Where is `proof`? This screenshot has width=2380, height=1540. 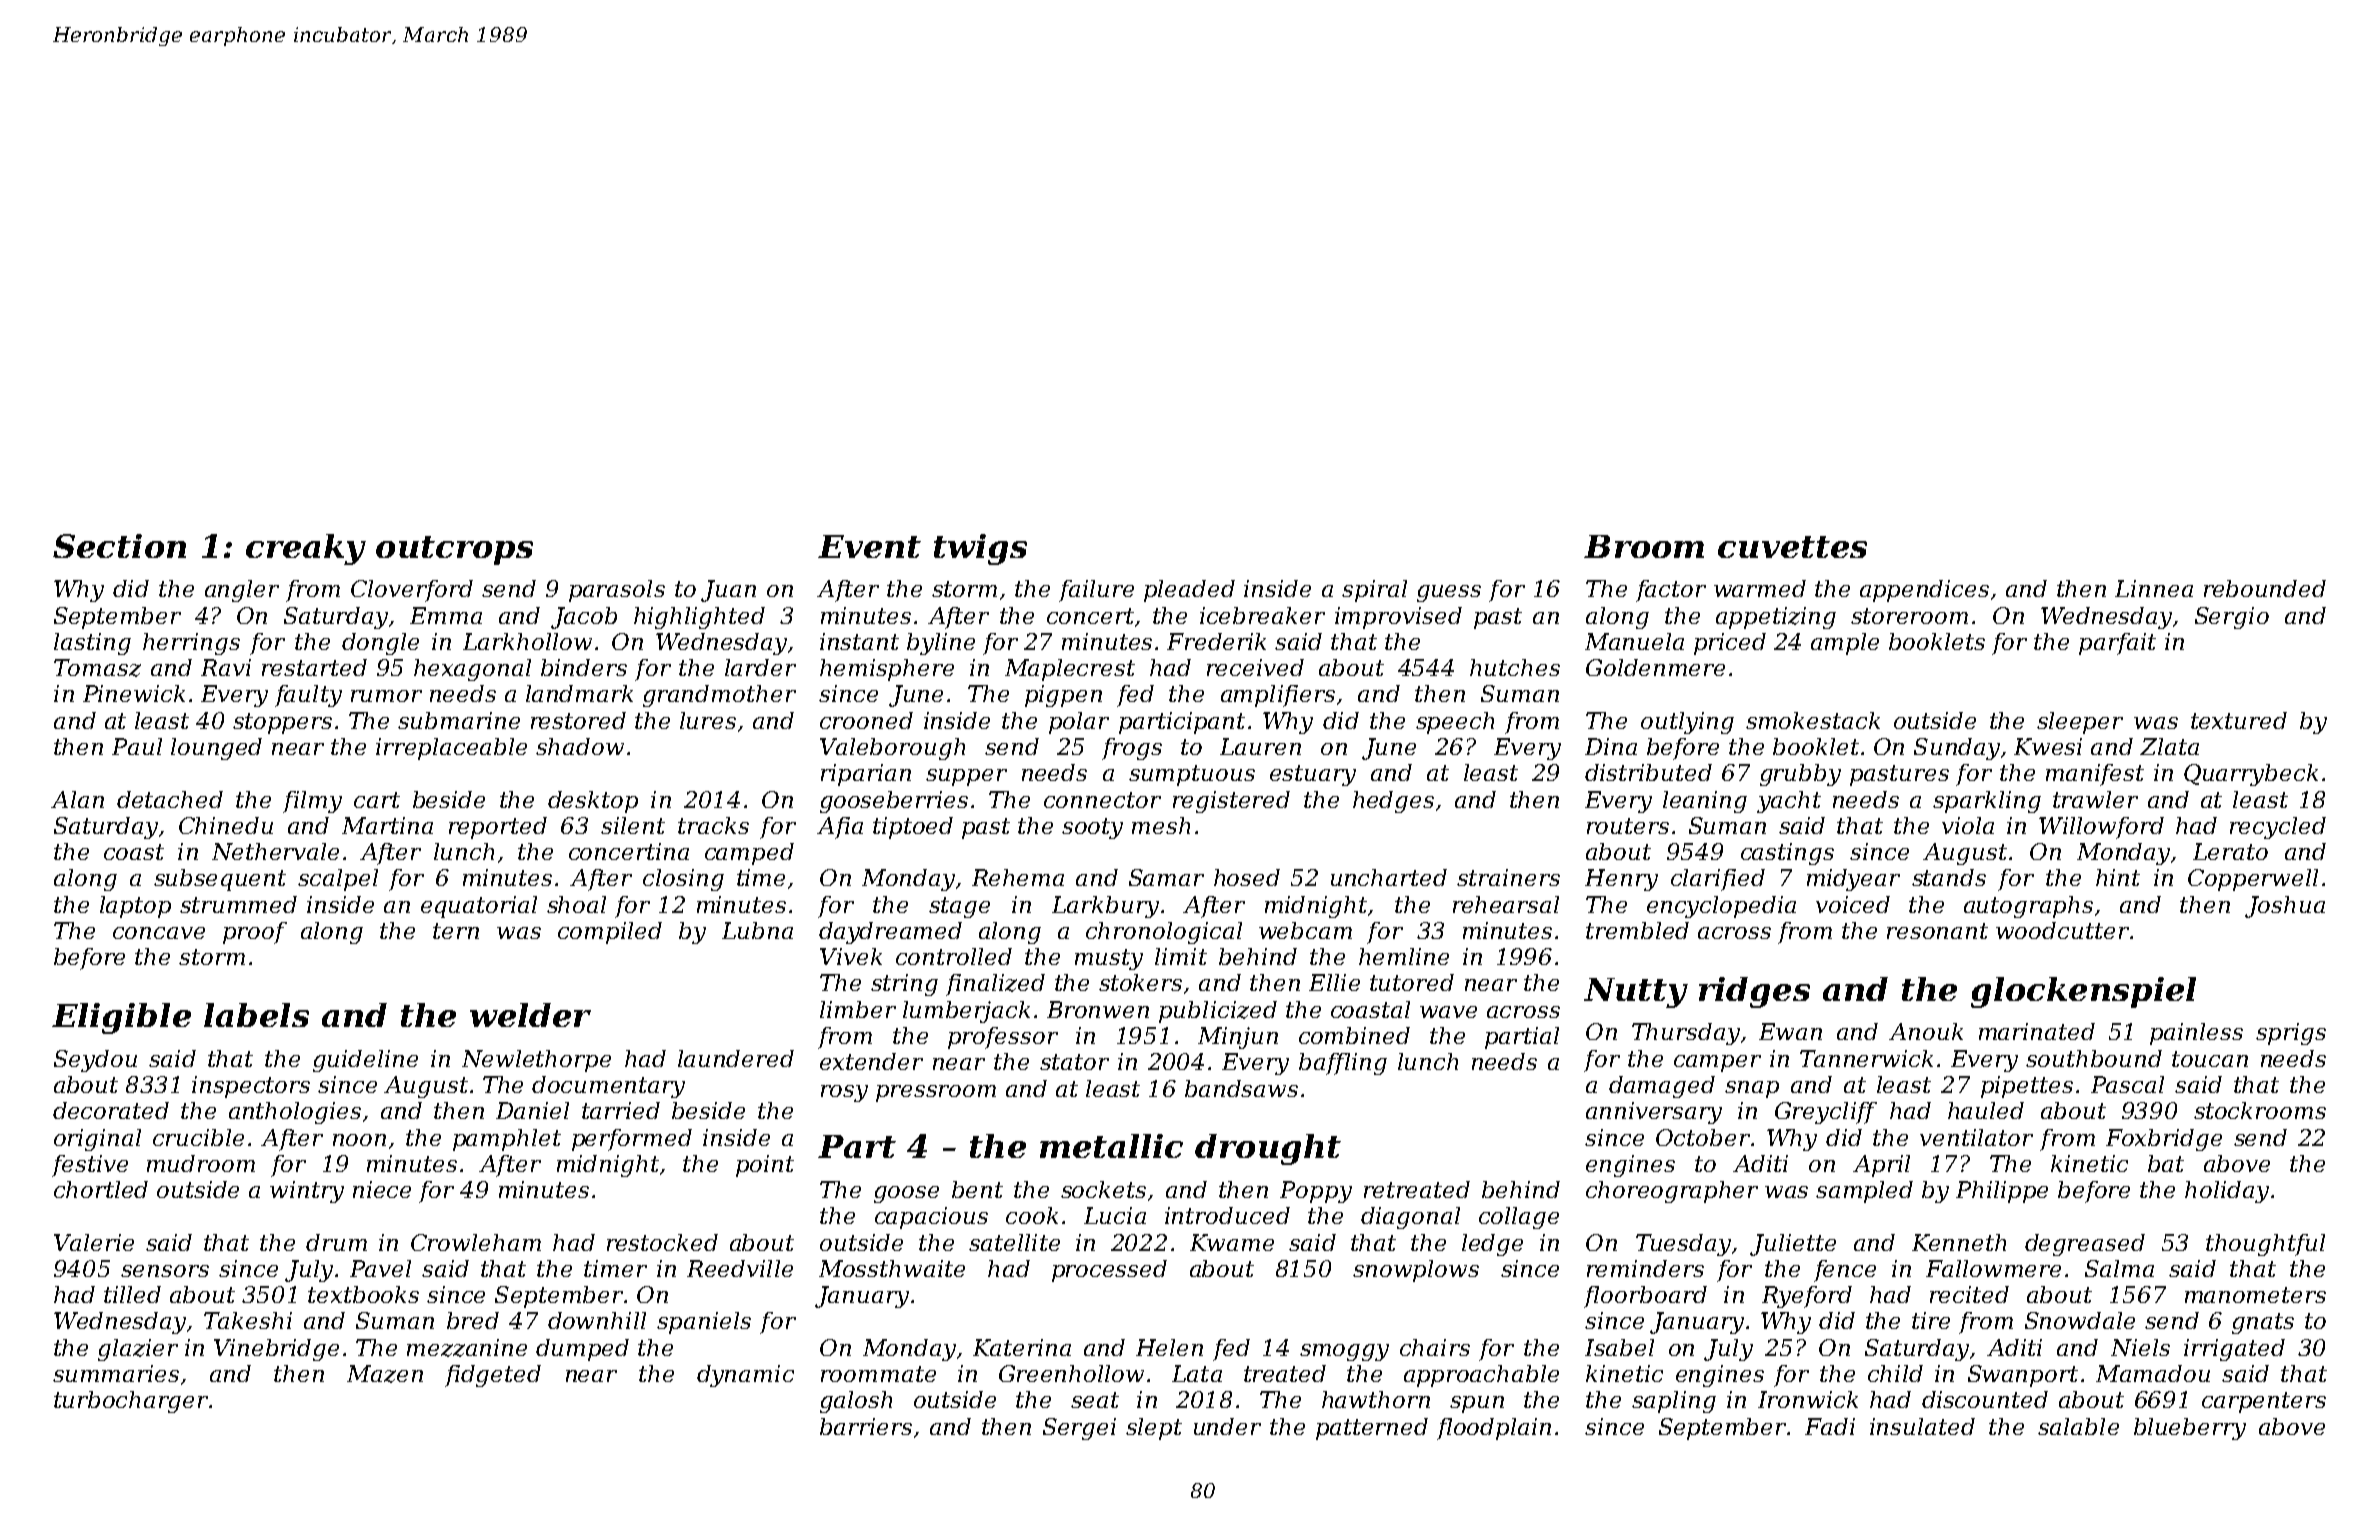 proof is located at coordinates (255, 933).
